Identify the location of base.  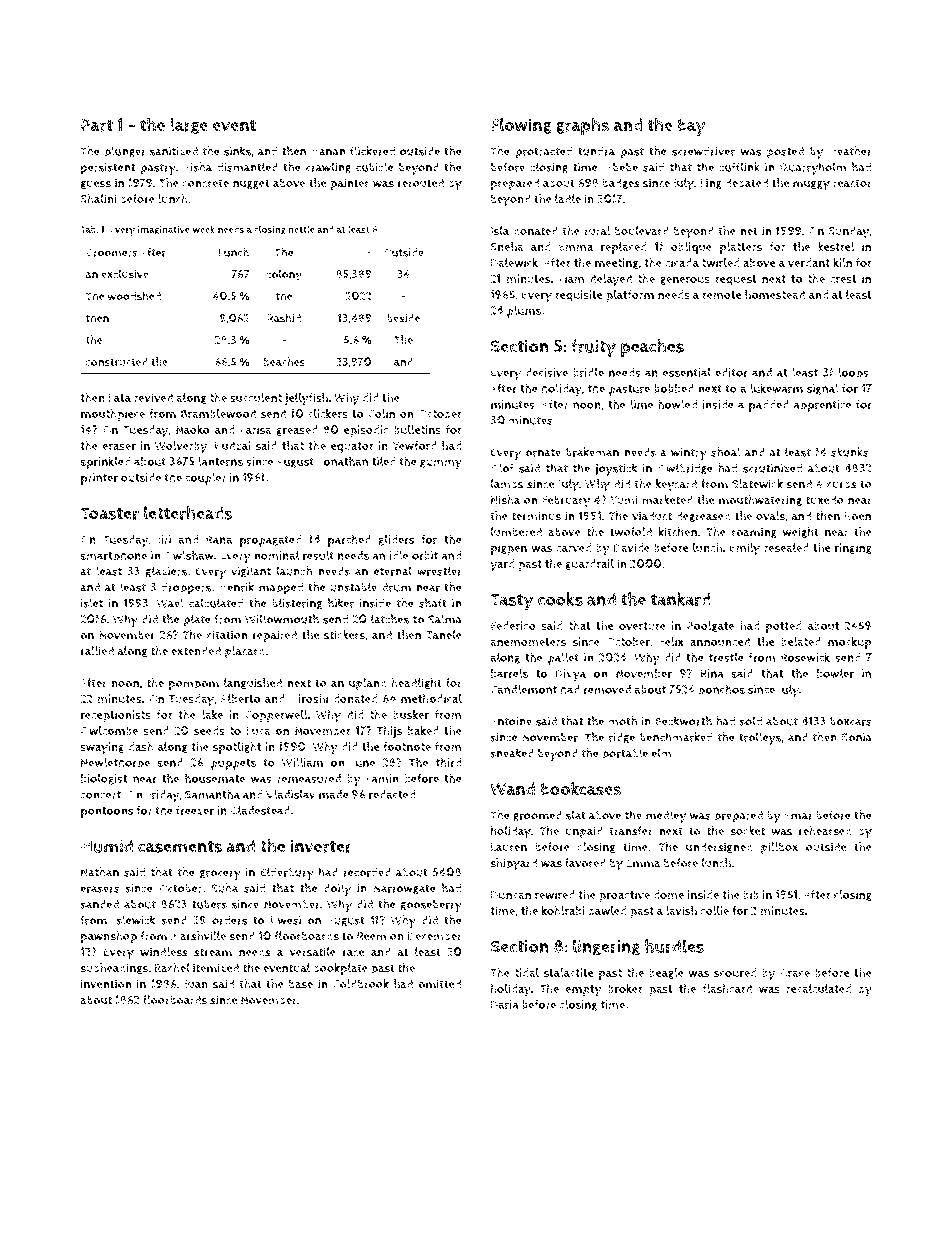
(301, 984).
